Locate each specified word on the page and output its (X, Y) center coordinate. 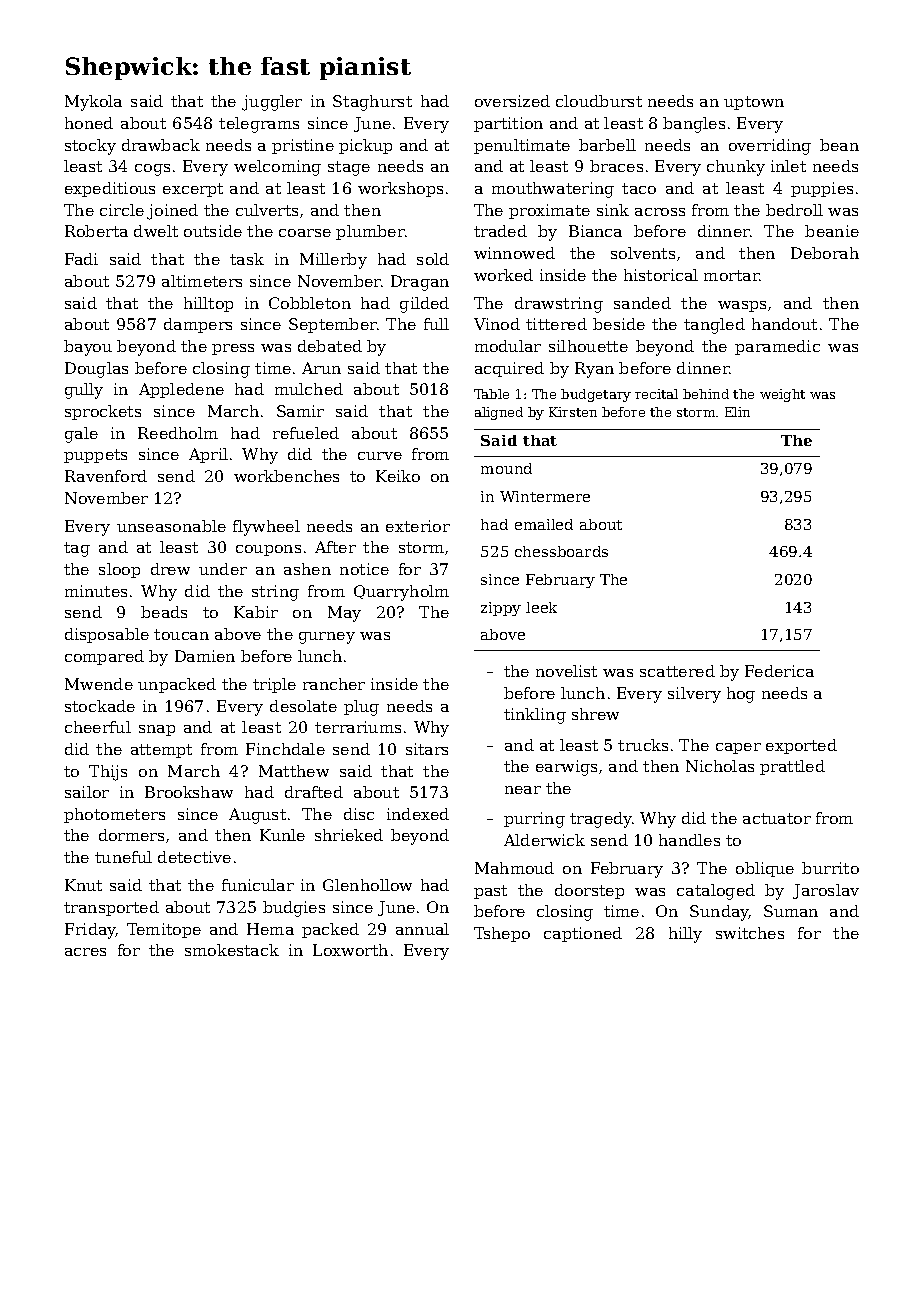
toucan (181, 634)
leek (541, 607)
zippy (501, 609)
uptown (754, 103)
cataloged (716, 892)
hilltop (208, 304)
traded (500, 231)
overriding (770, 147)
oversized (512, 101)
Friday (90, 931)
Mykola (93, 103)
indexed (418, 814)
